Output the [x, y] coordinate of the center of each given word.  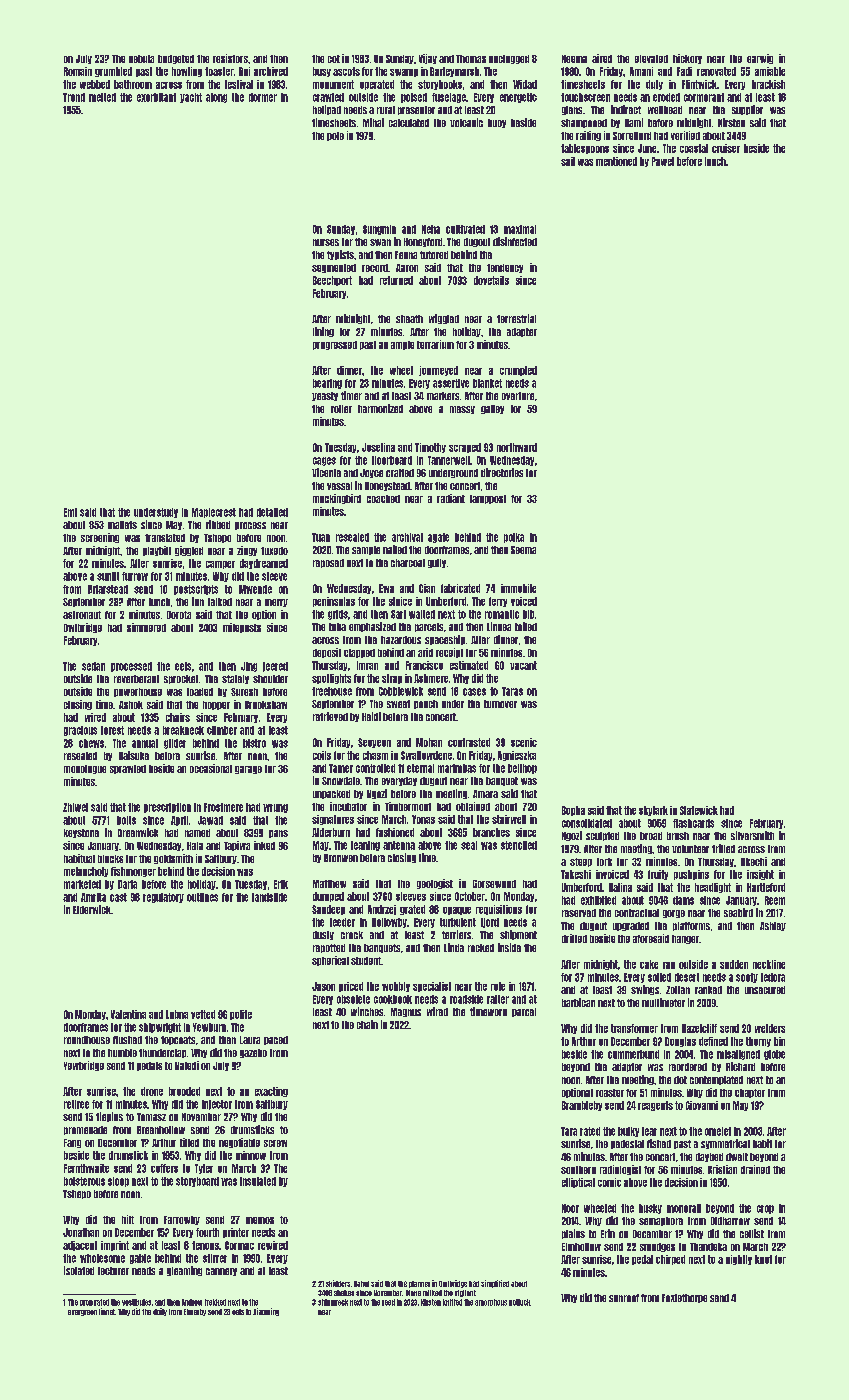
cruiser [726, 148]
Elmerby [195, 1312]
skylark [653, 811]
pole [335, 136]
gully [437, 563]
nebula [141, 59]
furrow [135, 576]
